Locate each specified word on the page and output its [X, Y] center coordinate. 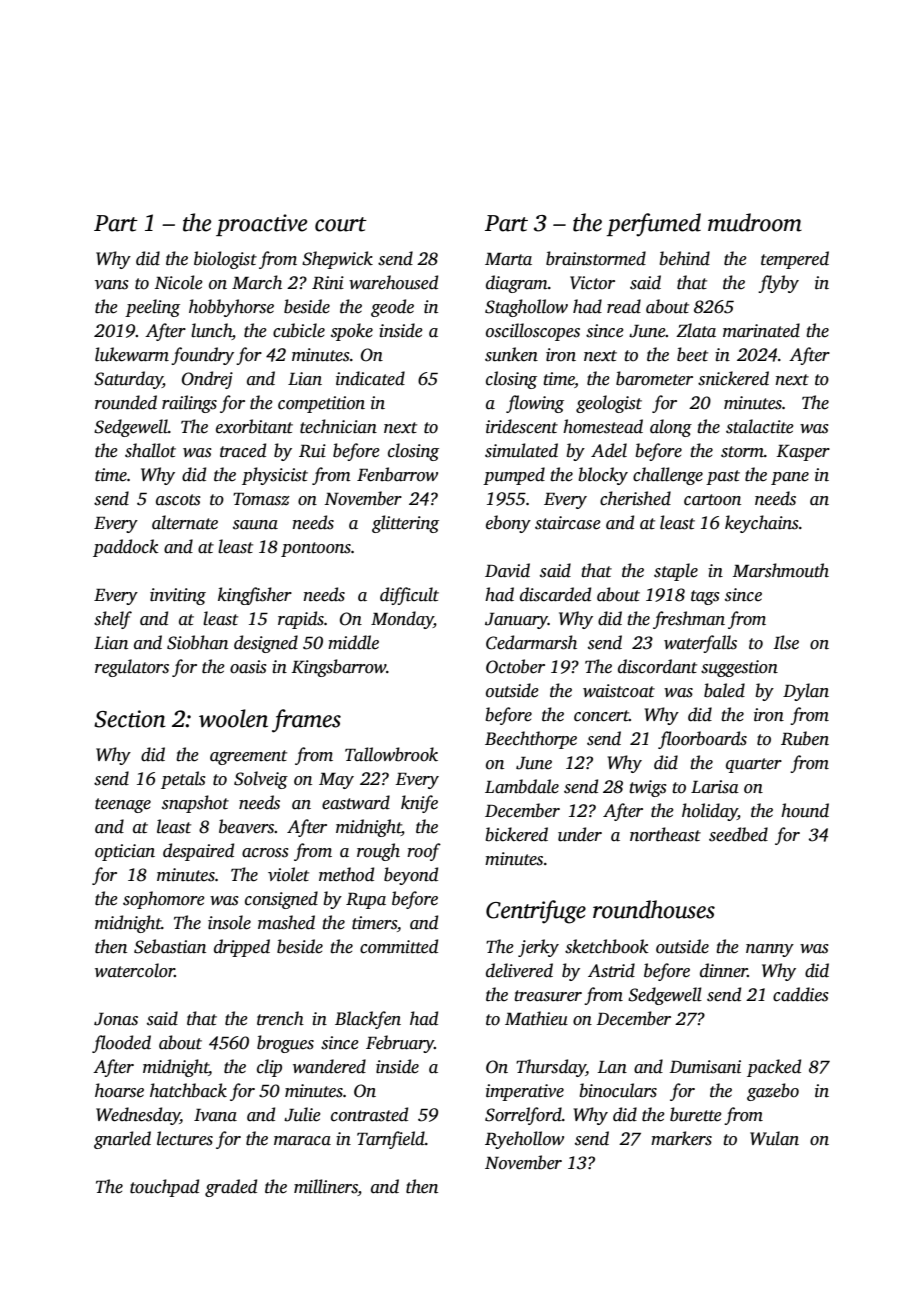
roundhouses [654, 909]
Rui [312, 451]
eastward [356, 802]
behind [684, 258]
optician [125, 852]
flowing [535, 404]
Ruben [805, 738]
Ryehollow [524, 1140]
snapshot [195, 804]
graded [231, 1188]
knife [419, 804]
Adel [609, 450]
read [624, 306]
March [257, 282]
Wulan [774, 1138]
